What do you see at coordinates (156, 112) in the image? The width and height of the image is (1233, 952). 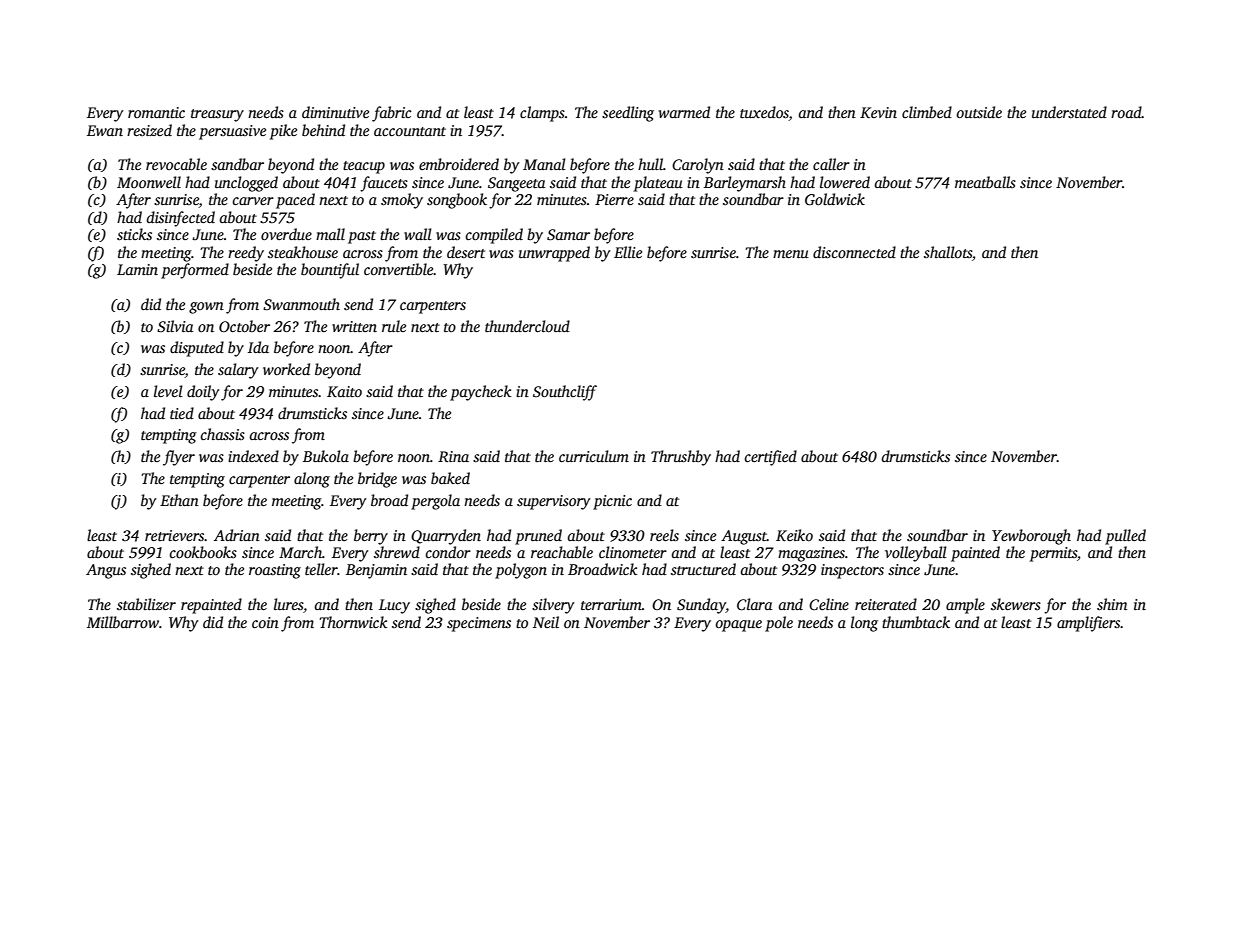 I see `romantic` at bounding box center [156, 112].
